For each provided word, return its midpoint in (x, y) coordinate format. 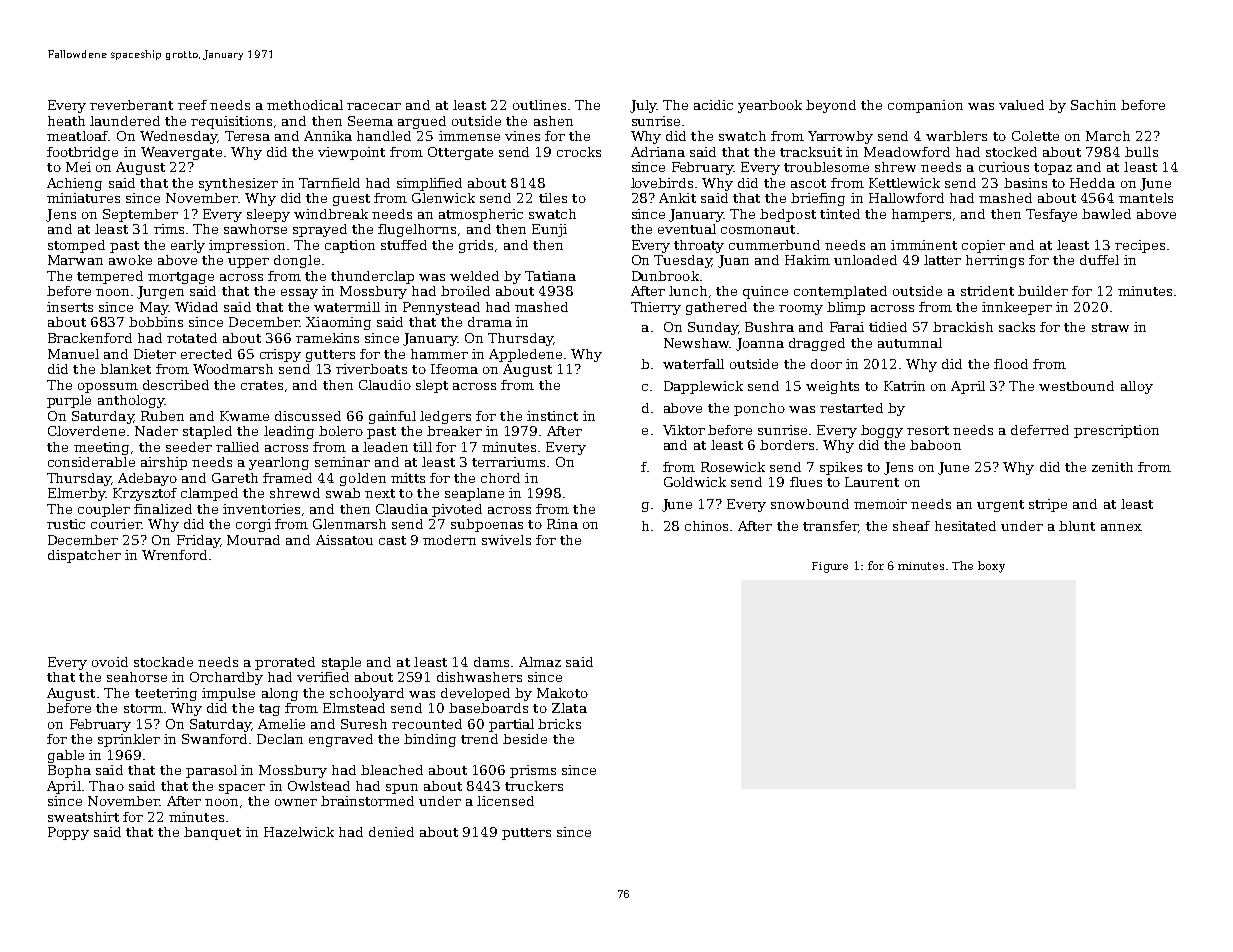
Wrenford (174, 555)
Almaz (540, 662)
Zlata (569, 708)
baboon (935, 445)
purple (69, 401)
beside (525, 739)
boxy (991, 567)
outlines (539, 105)
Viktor (684, 430)
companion (925, 106)
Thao (106, 786)
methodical (305, 105)
